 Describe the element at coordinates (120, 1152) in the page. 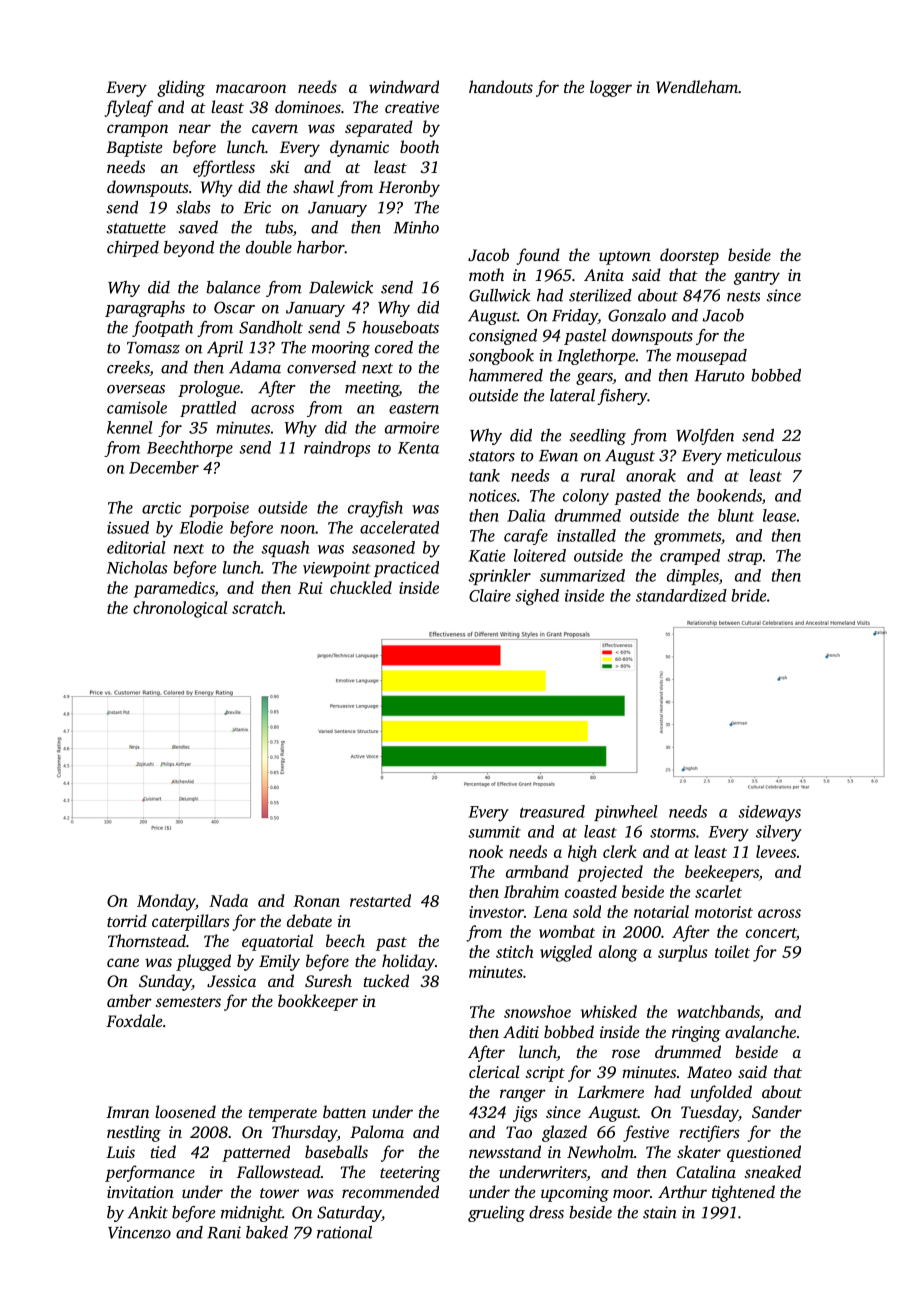

I see `Luis` at that location.
